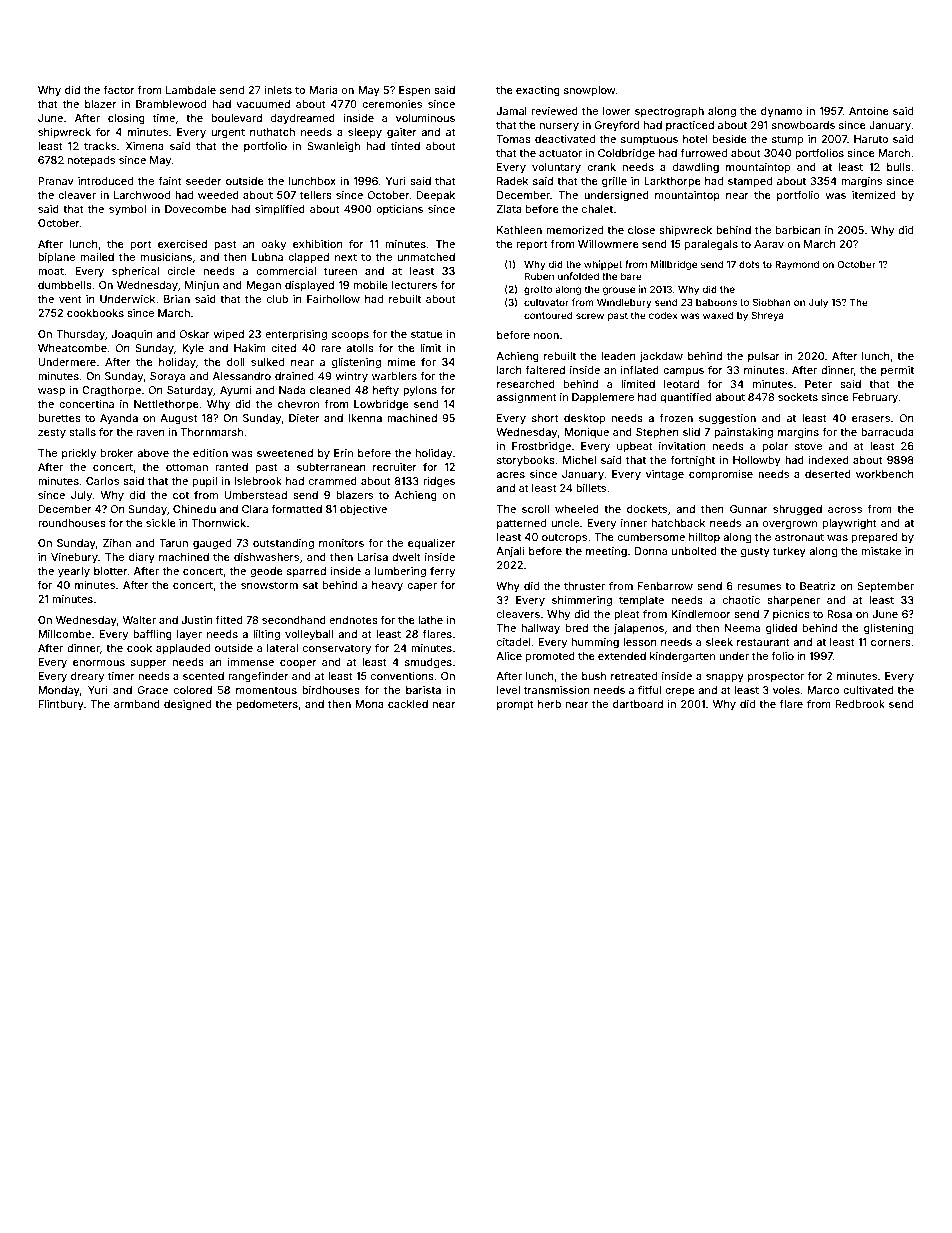 This image has height=1233, width=952. What do you see at coordinates (187, 705) in the image?
I see `designed` at bounding box center [187, 705].
